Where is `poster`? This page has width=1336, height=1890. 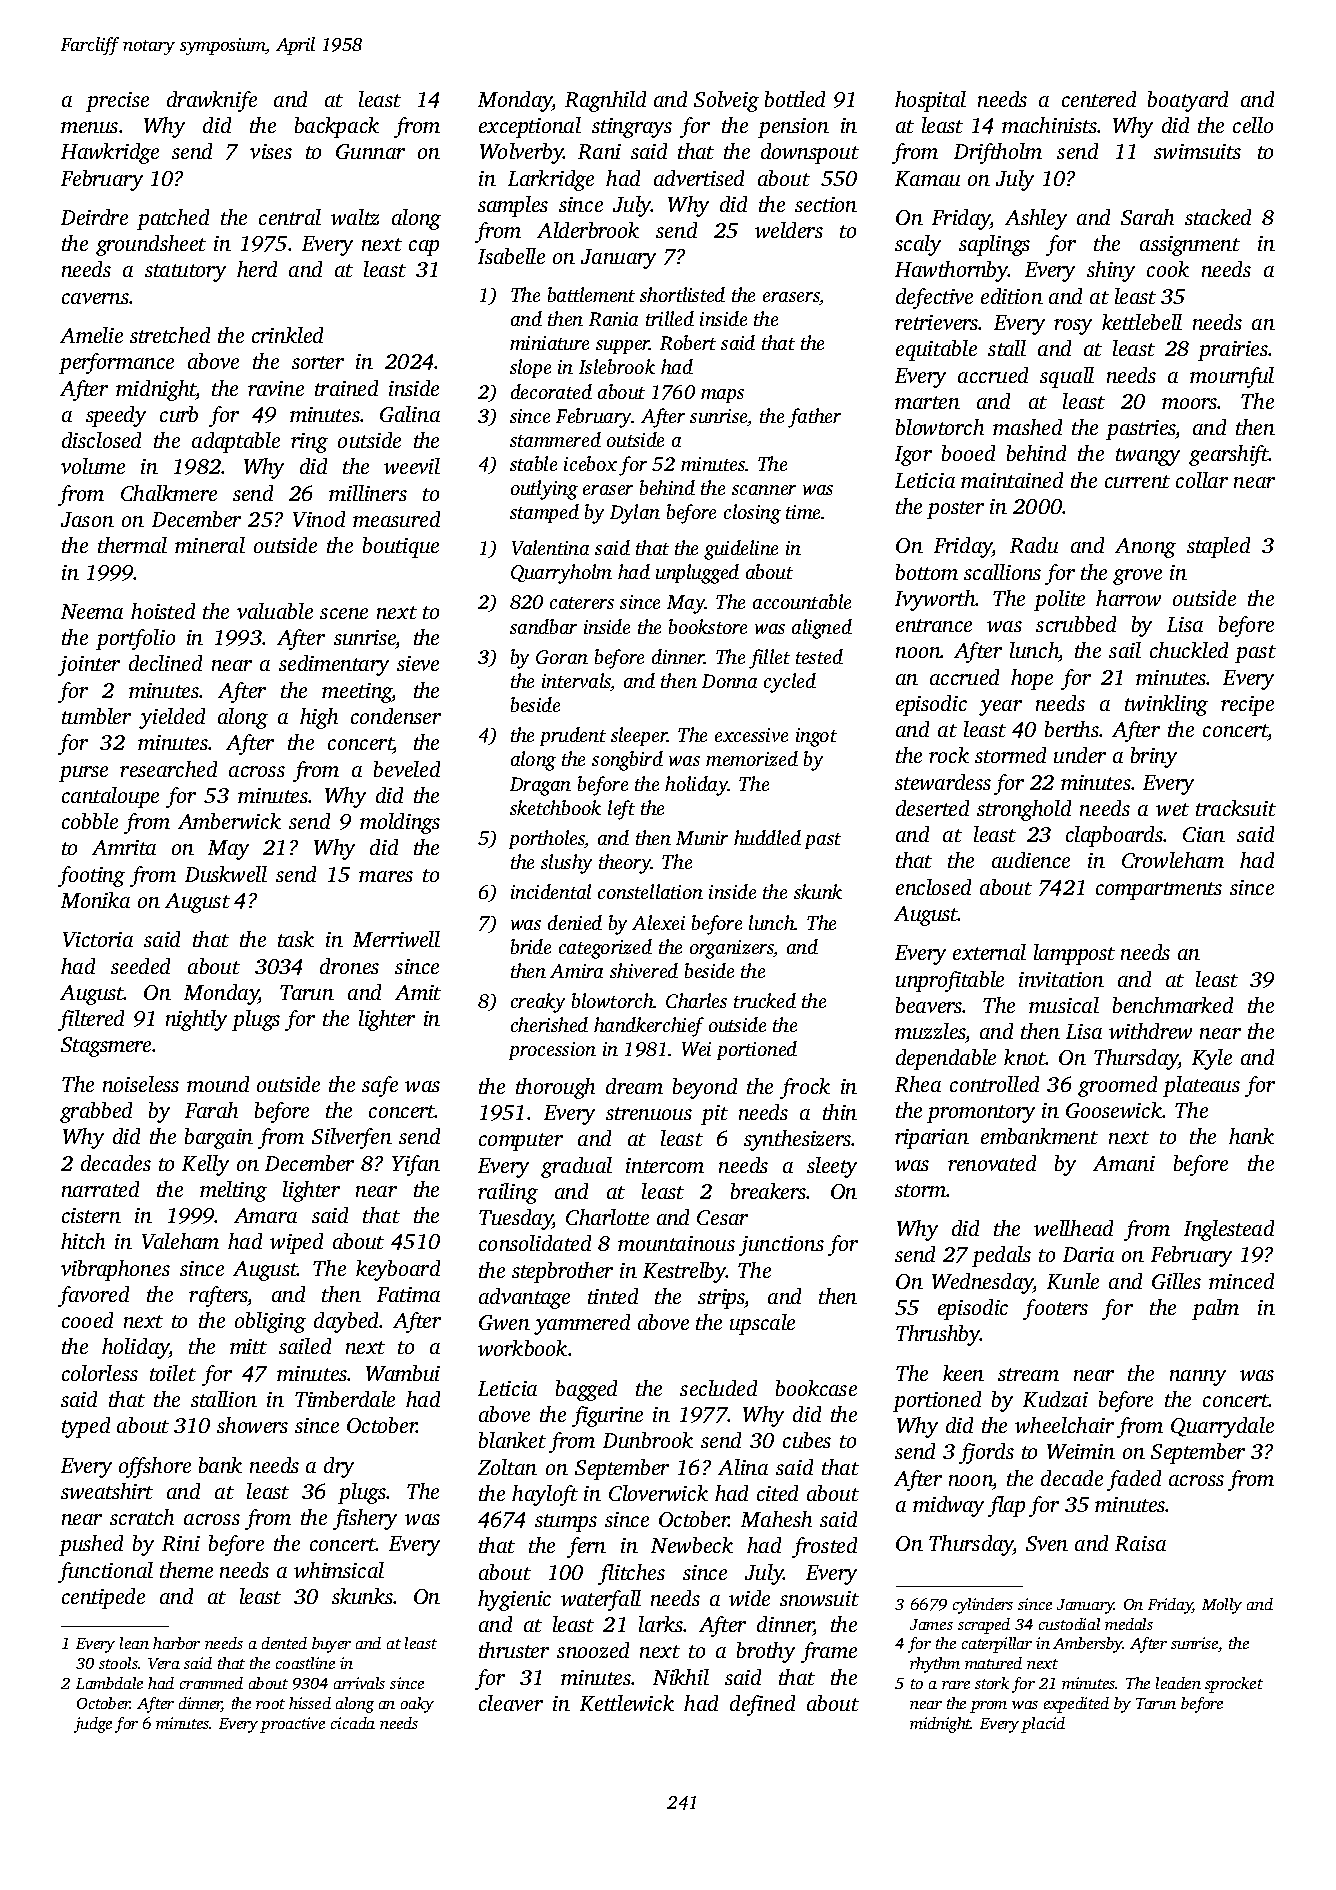 poster is located at coordinates (955, 510).
